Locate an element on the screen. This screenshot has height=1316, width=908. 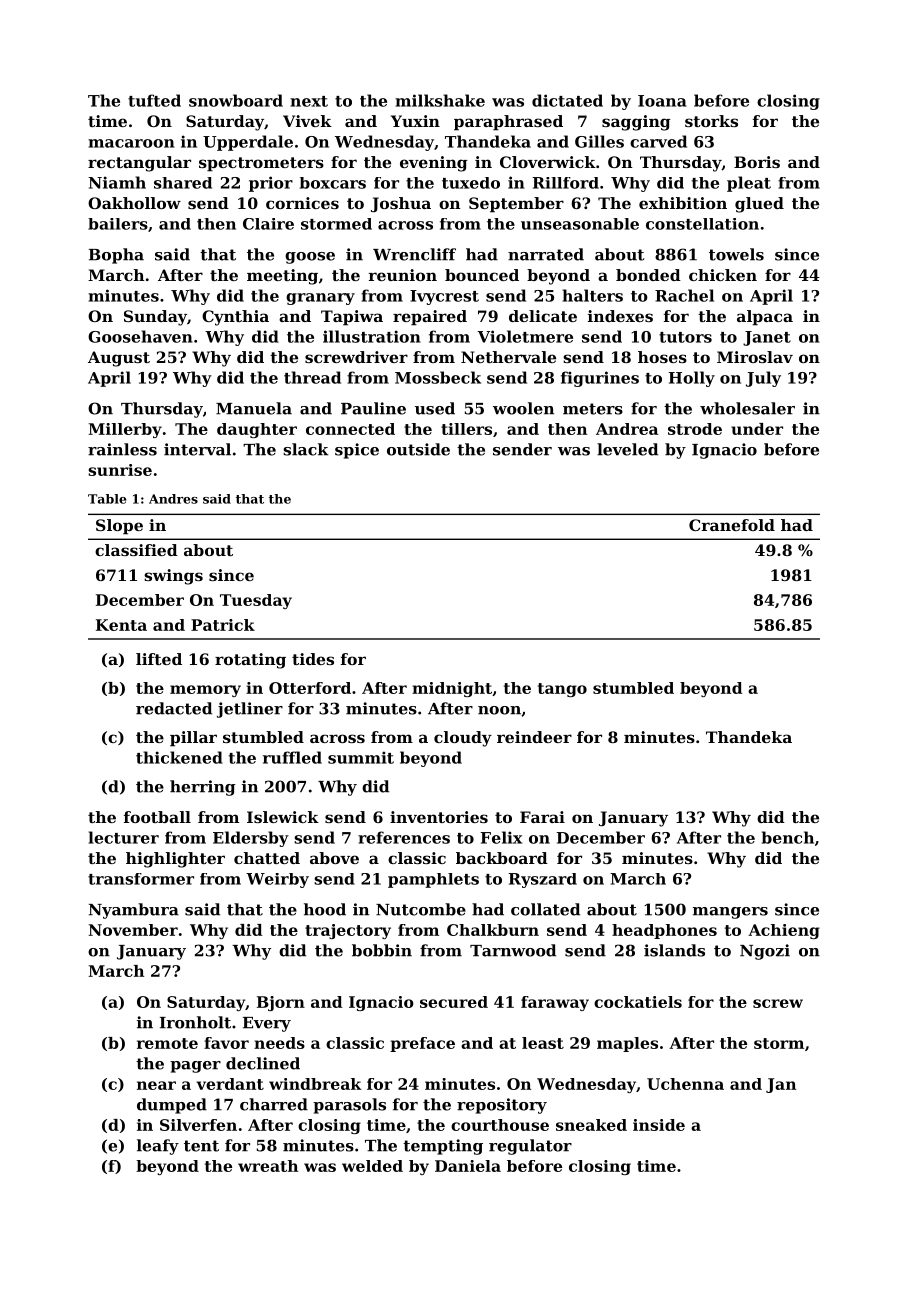
tufted is located at coordinates (154, 100).
